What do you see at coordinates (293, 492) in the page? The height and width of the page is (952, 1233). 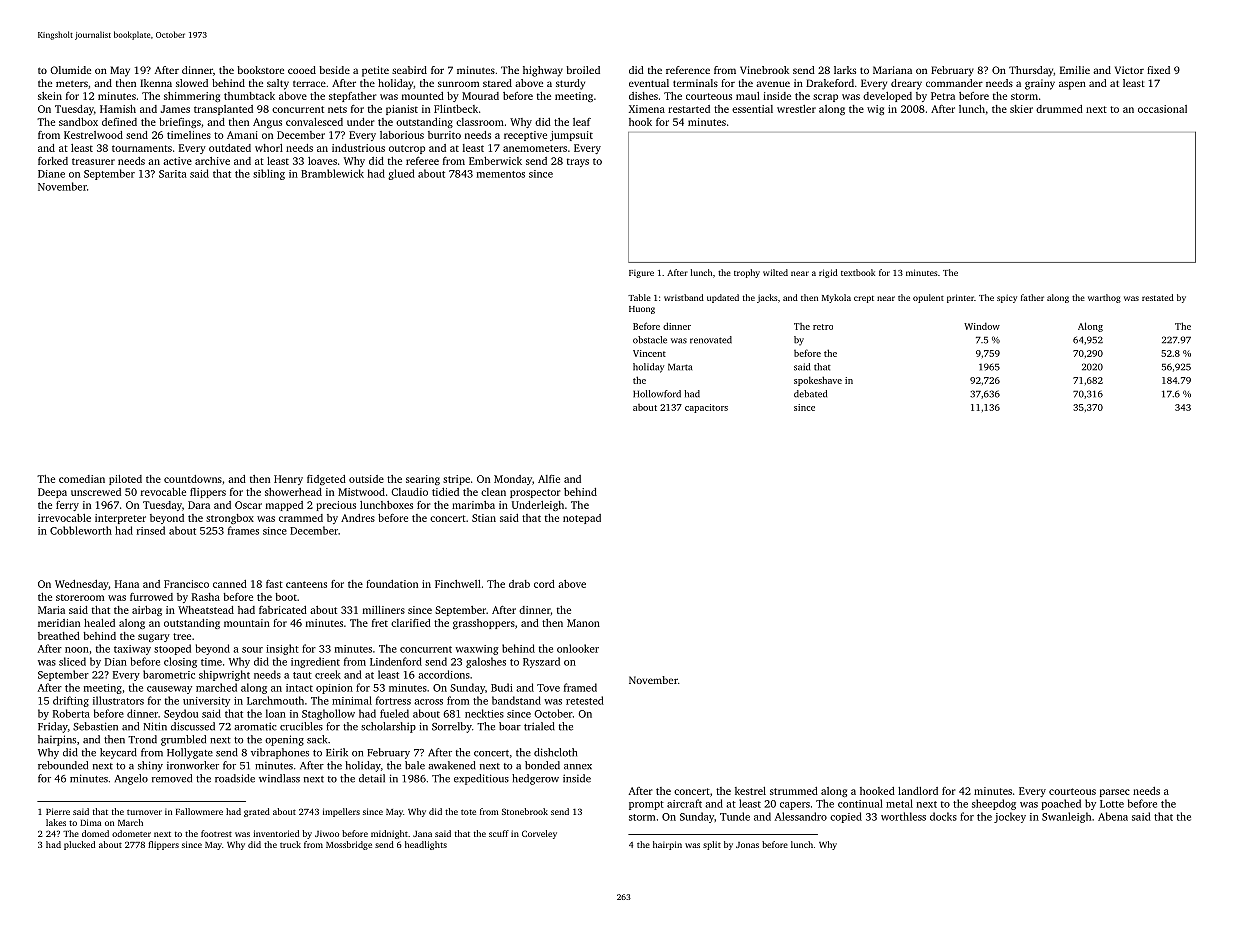 I see `showerhead` at bounding box center [293, 492].
